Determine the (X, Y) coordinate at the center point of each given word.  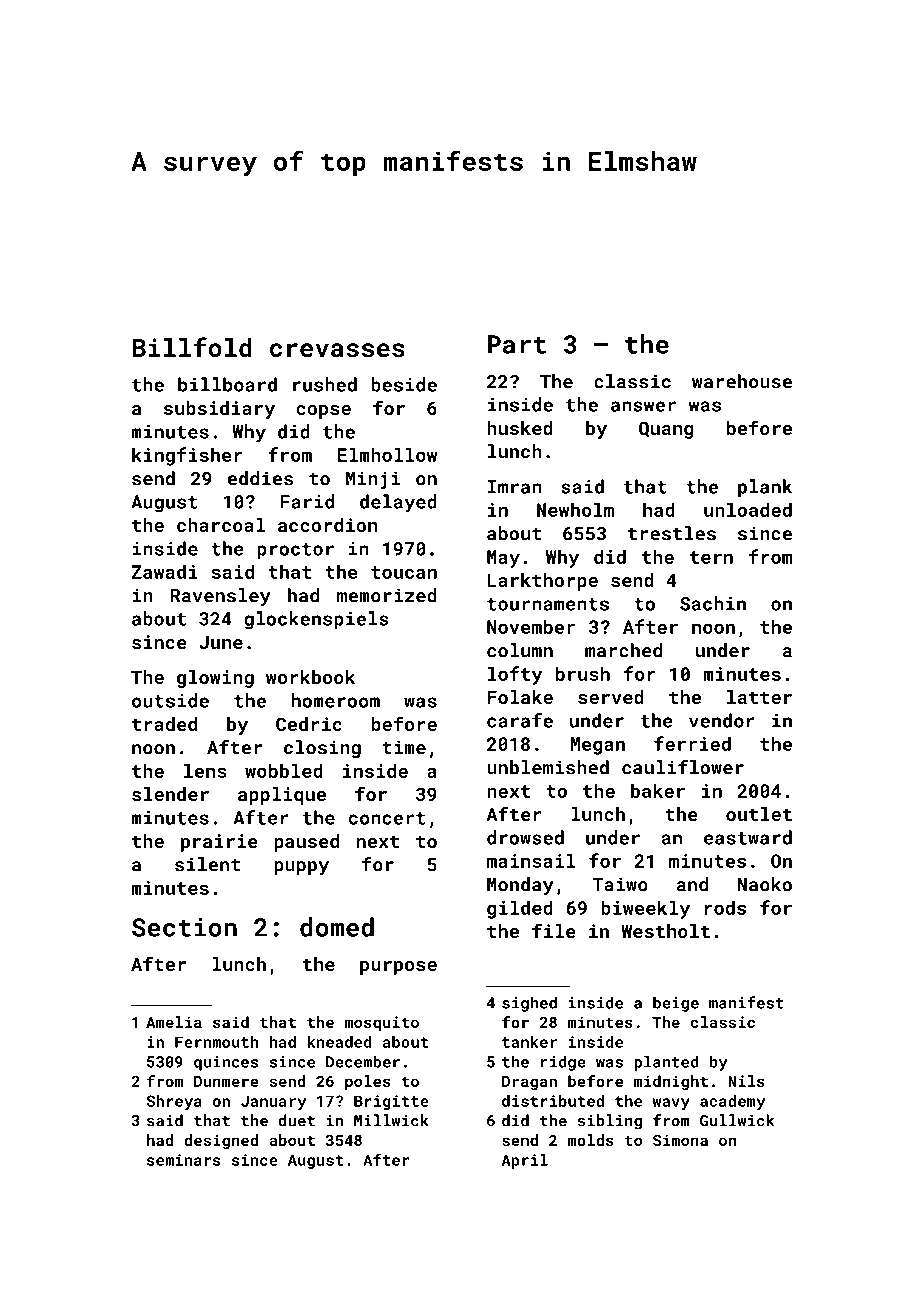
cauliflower (683, 767)
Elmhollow (387, 454)
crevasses (337, 350)
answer (643, 406)
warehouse (742, 381)
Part (517, 344)
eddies (260, 478)
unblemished (548, 767)
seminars (184, 1160)
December (363, 1061)
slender (170, 794)
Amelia (174, 1022)
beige (676, 1004)
